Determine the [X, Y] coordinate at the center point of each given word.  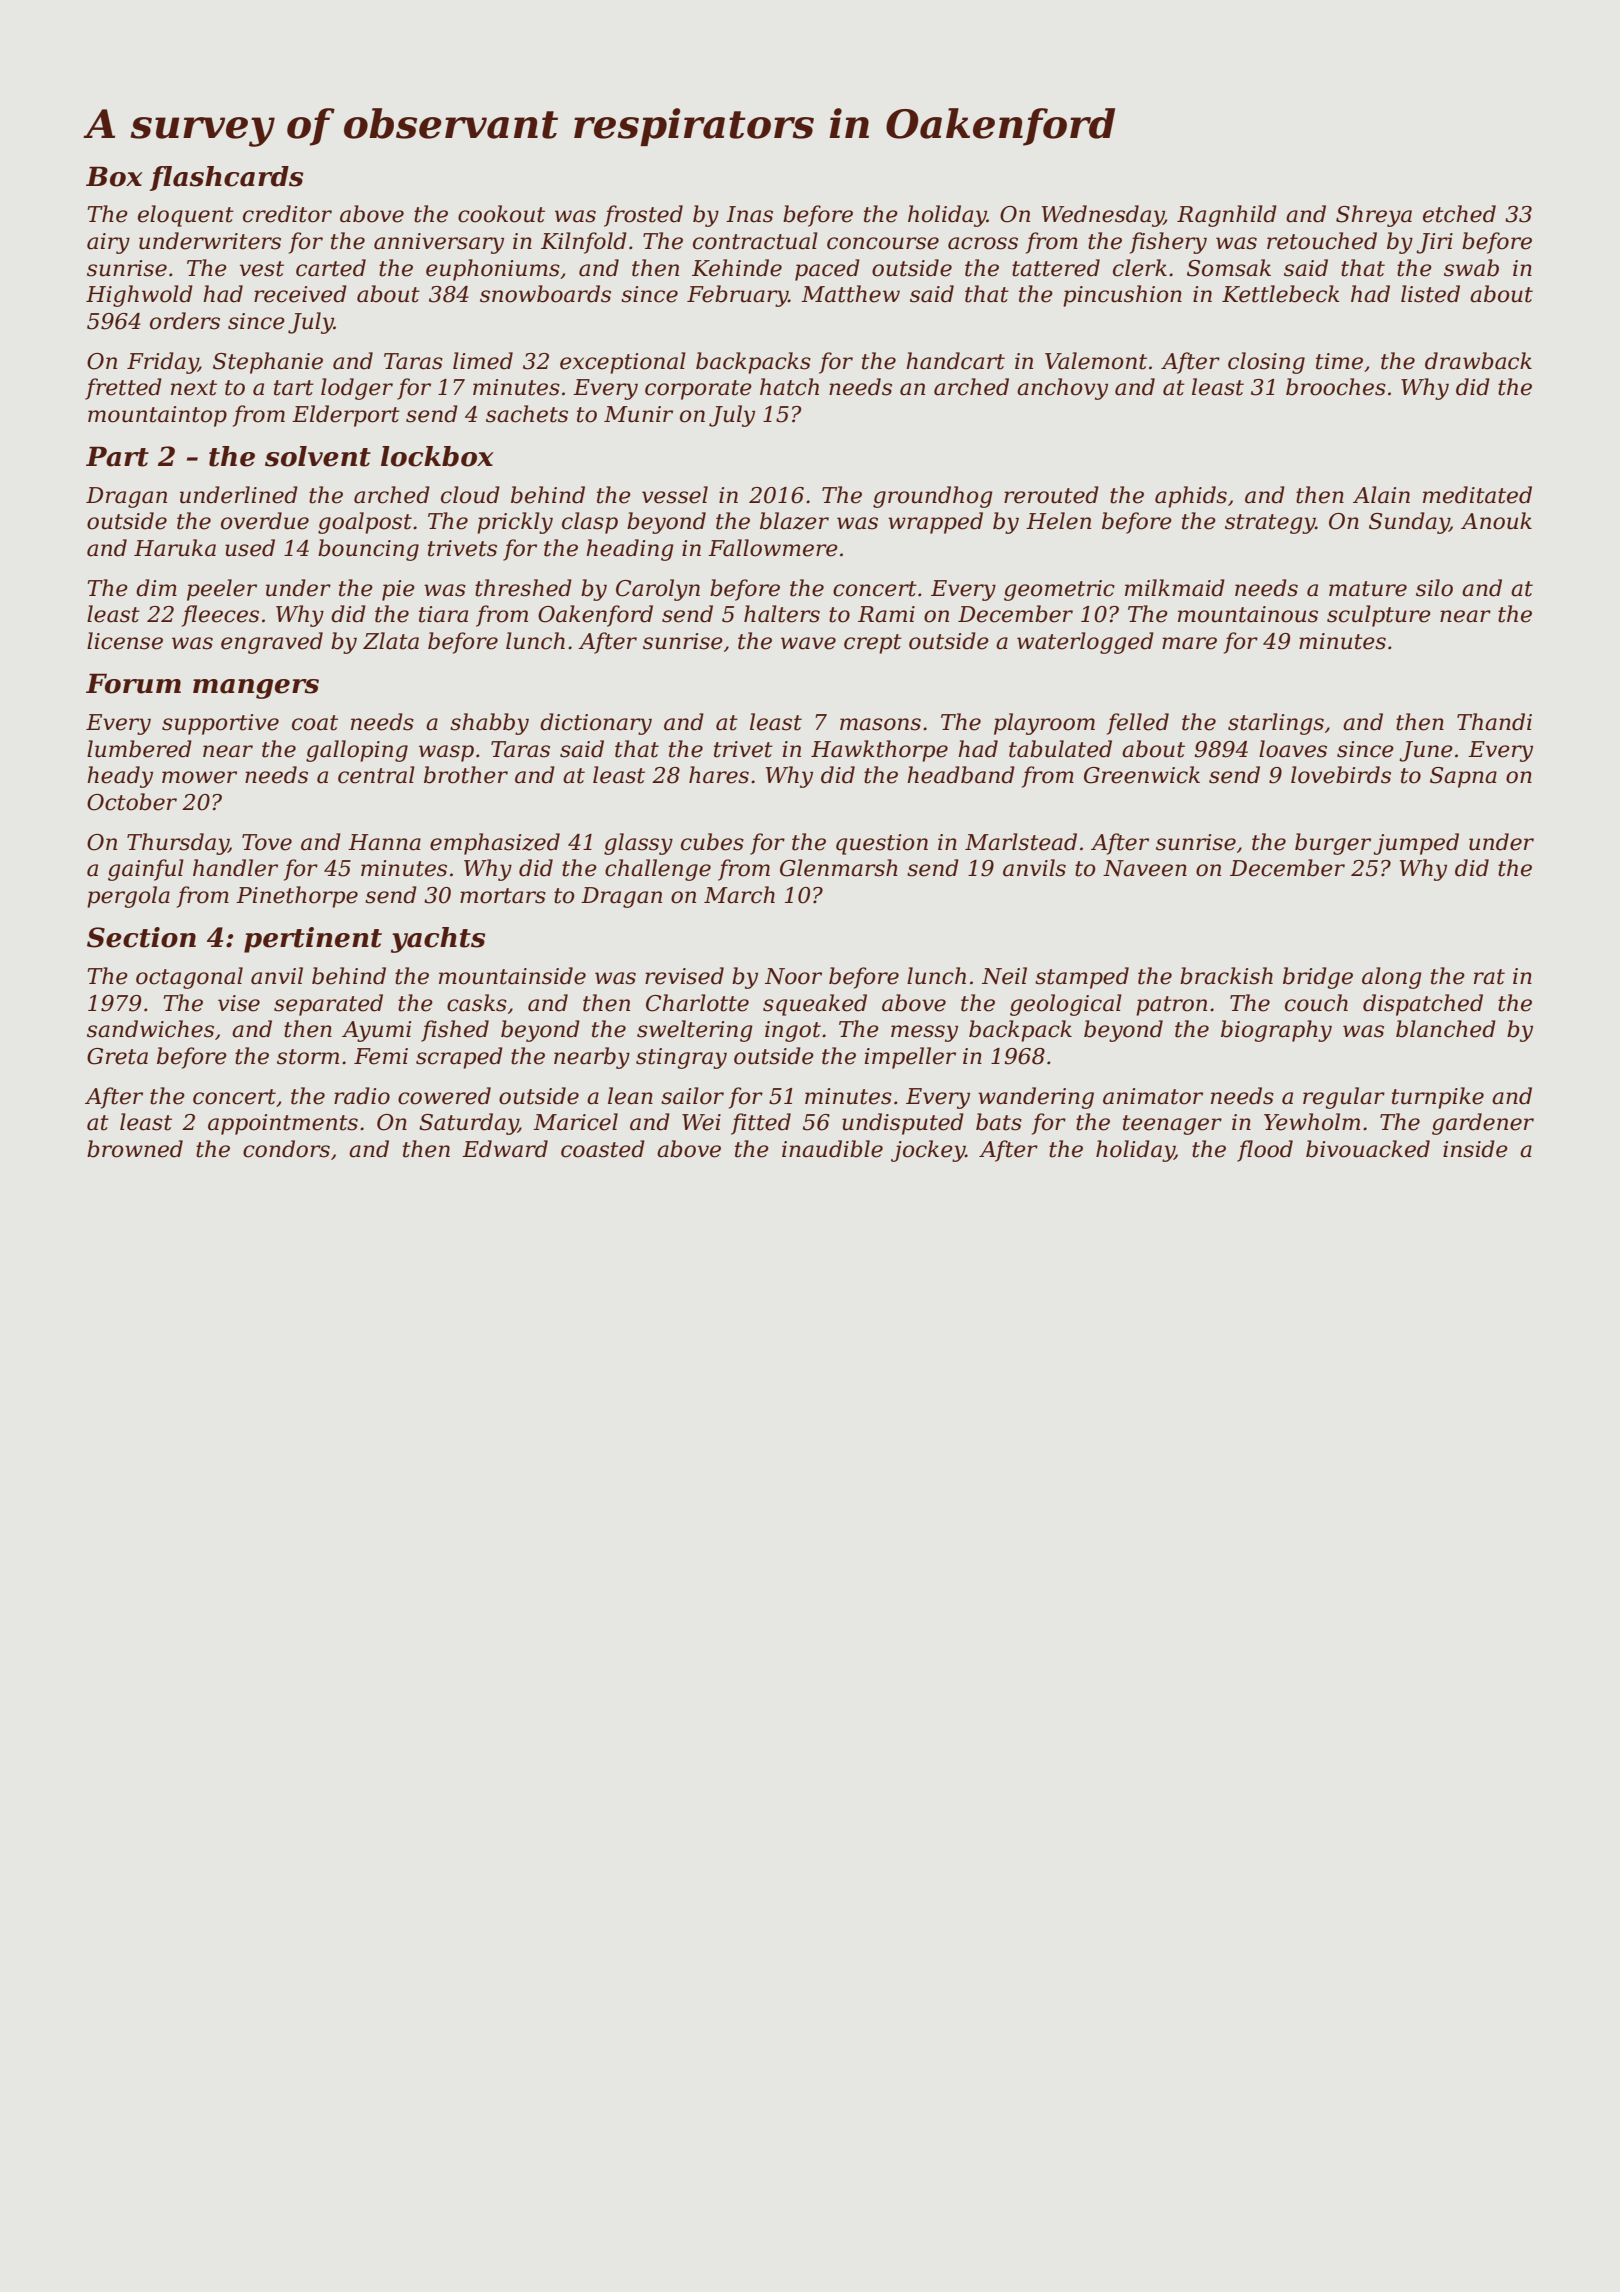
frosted [643, 216]
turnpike [1438, 1098]
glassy [638, 844]
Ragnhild [1227, 216]
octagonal [189, 978]
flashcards [227, 178]
